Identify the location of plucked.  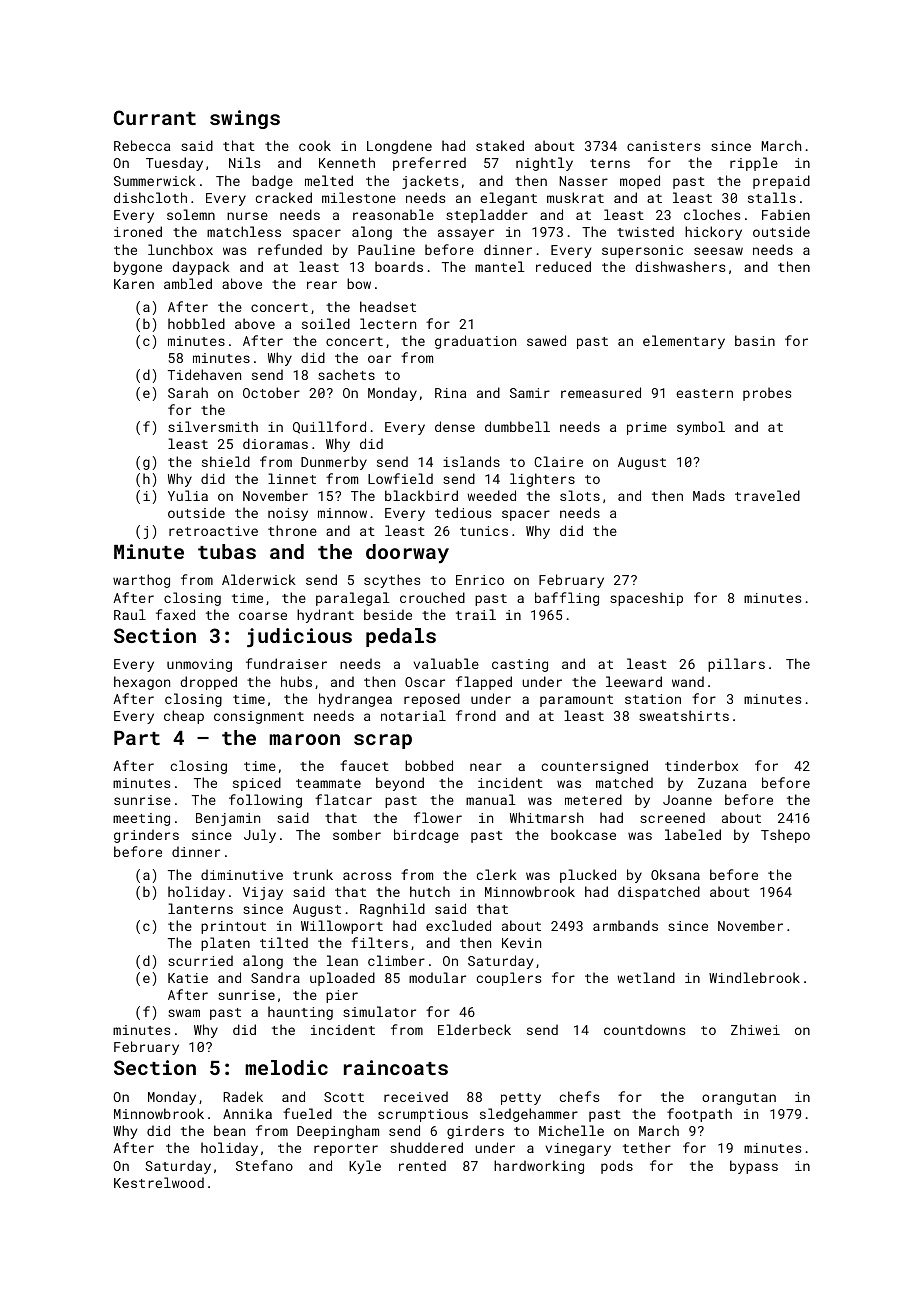
(588, 876).
